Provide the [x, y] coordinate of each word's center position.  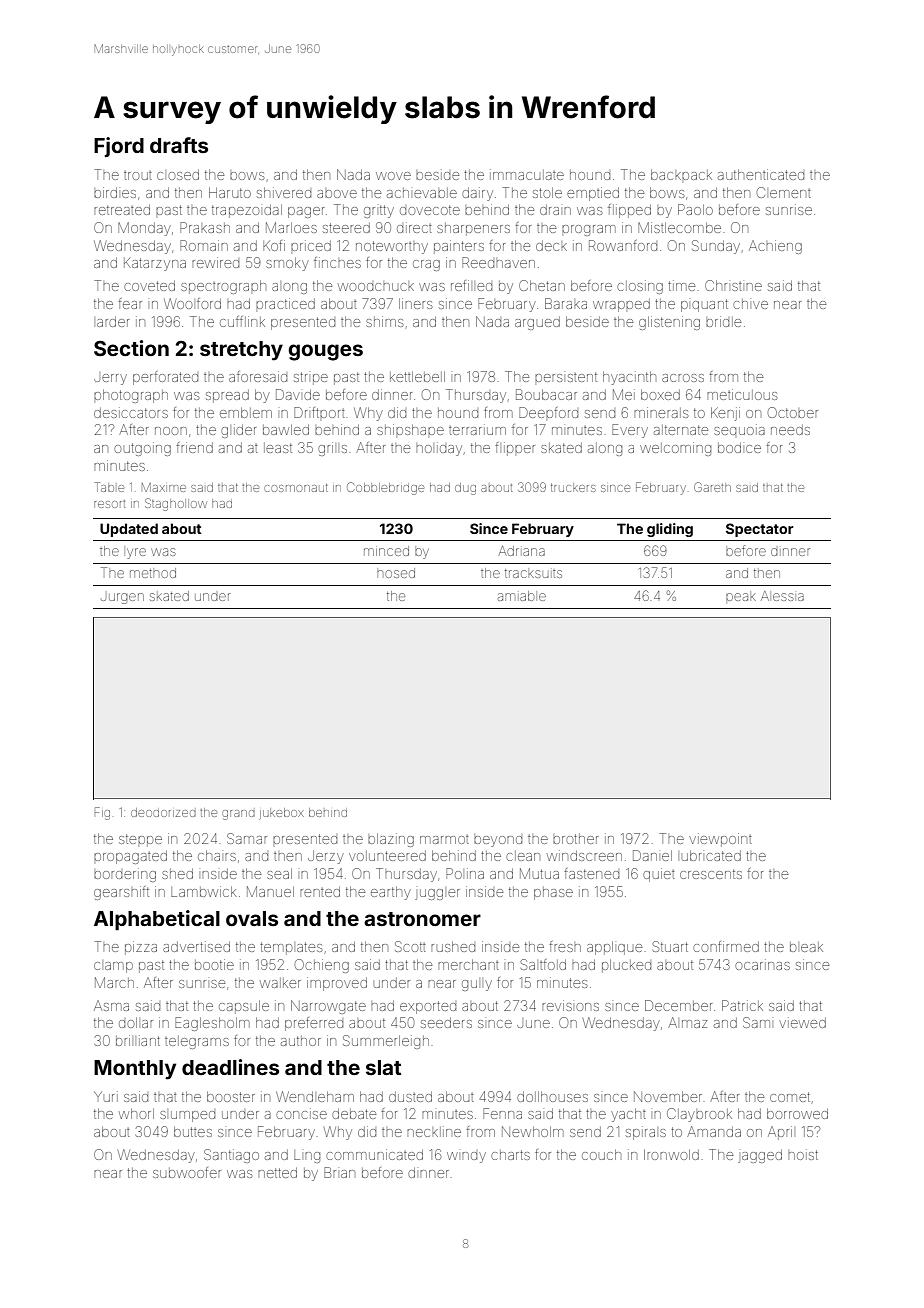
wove [393, 176]
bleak [806, 947]
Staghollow [176, 504]
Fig [102, 813]
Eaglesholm [212, 1024]
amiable [522, 596]
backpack [681, 175]
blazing [391, 840]
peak [741, 597]
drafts [179, 145]
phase [553, 893]
